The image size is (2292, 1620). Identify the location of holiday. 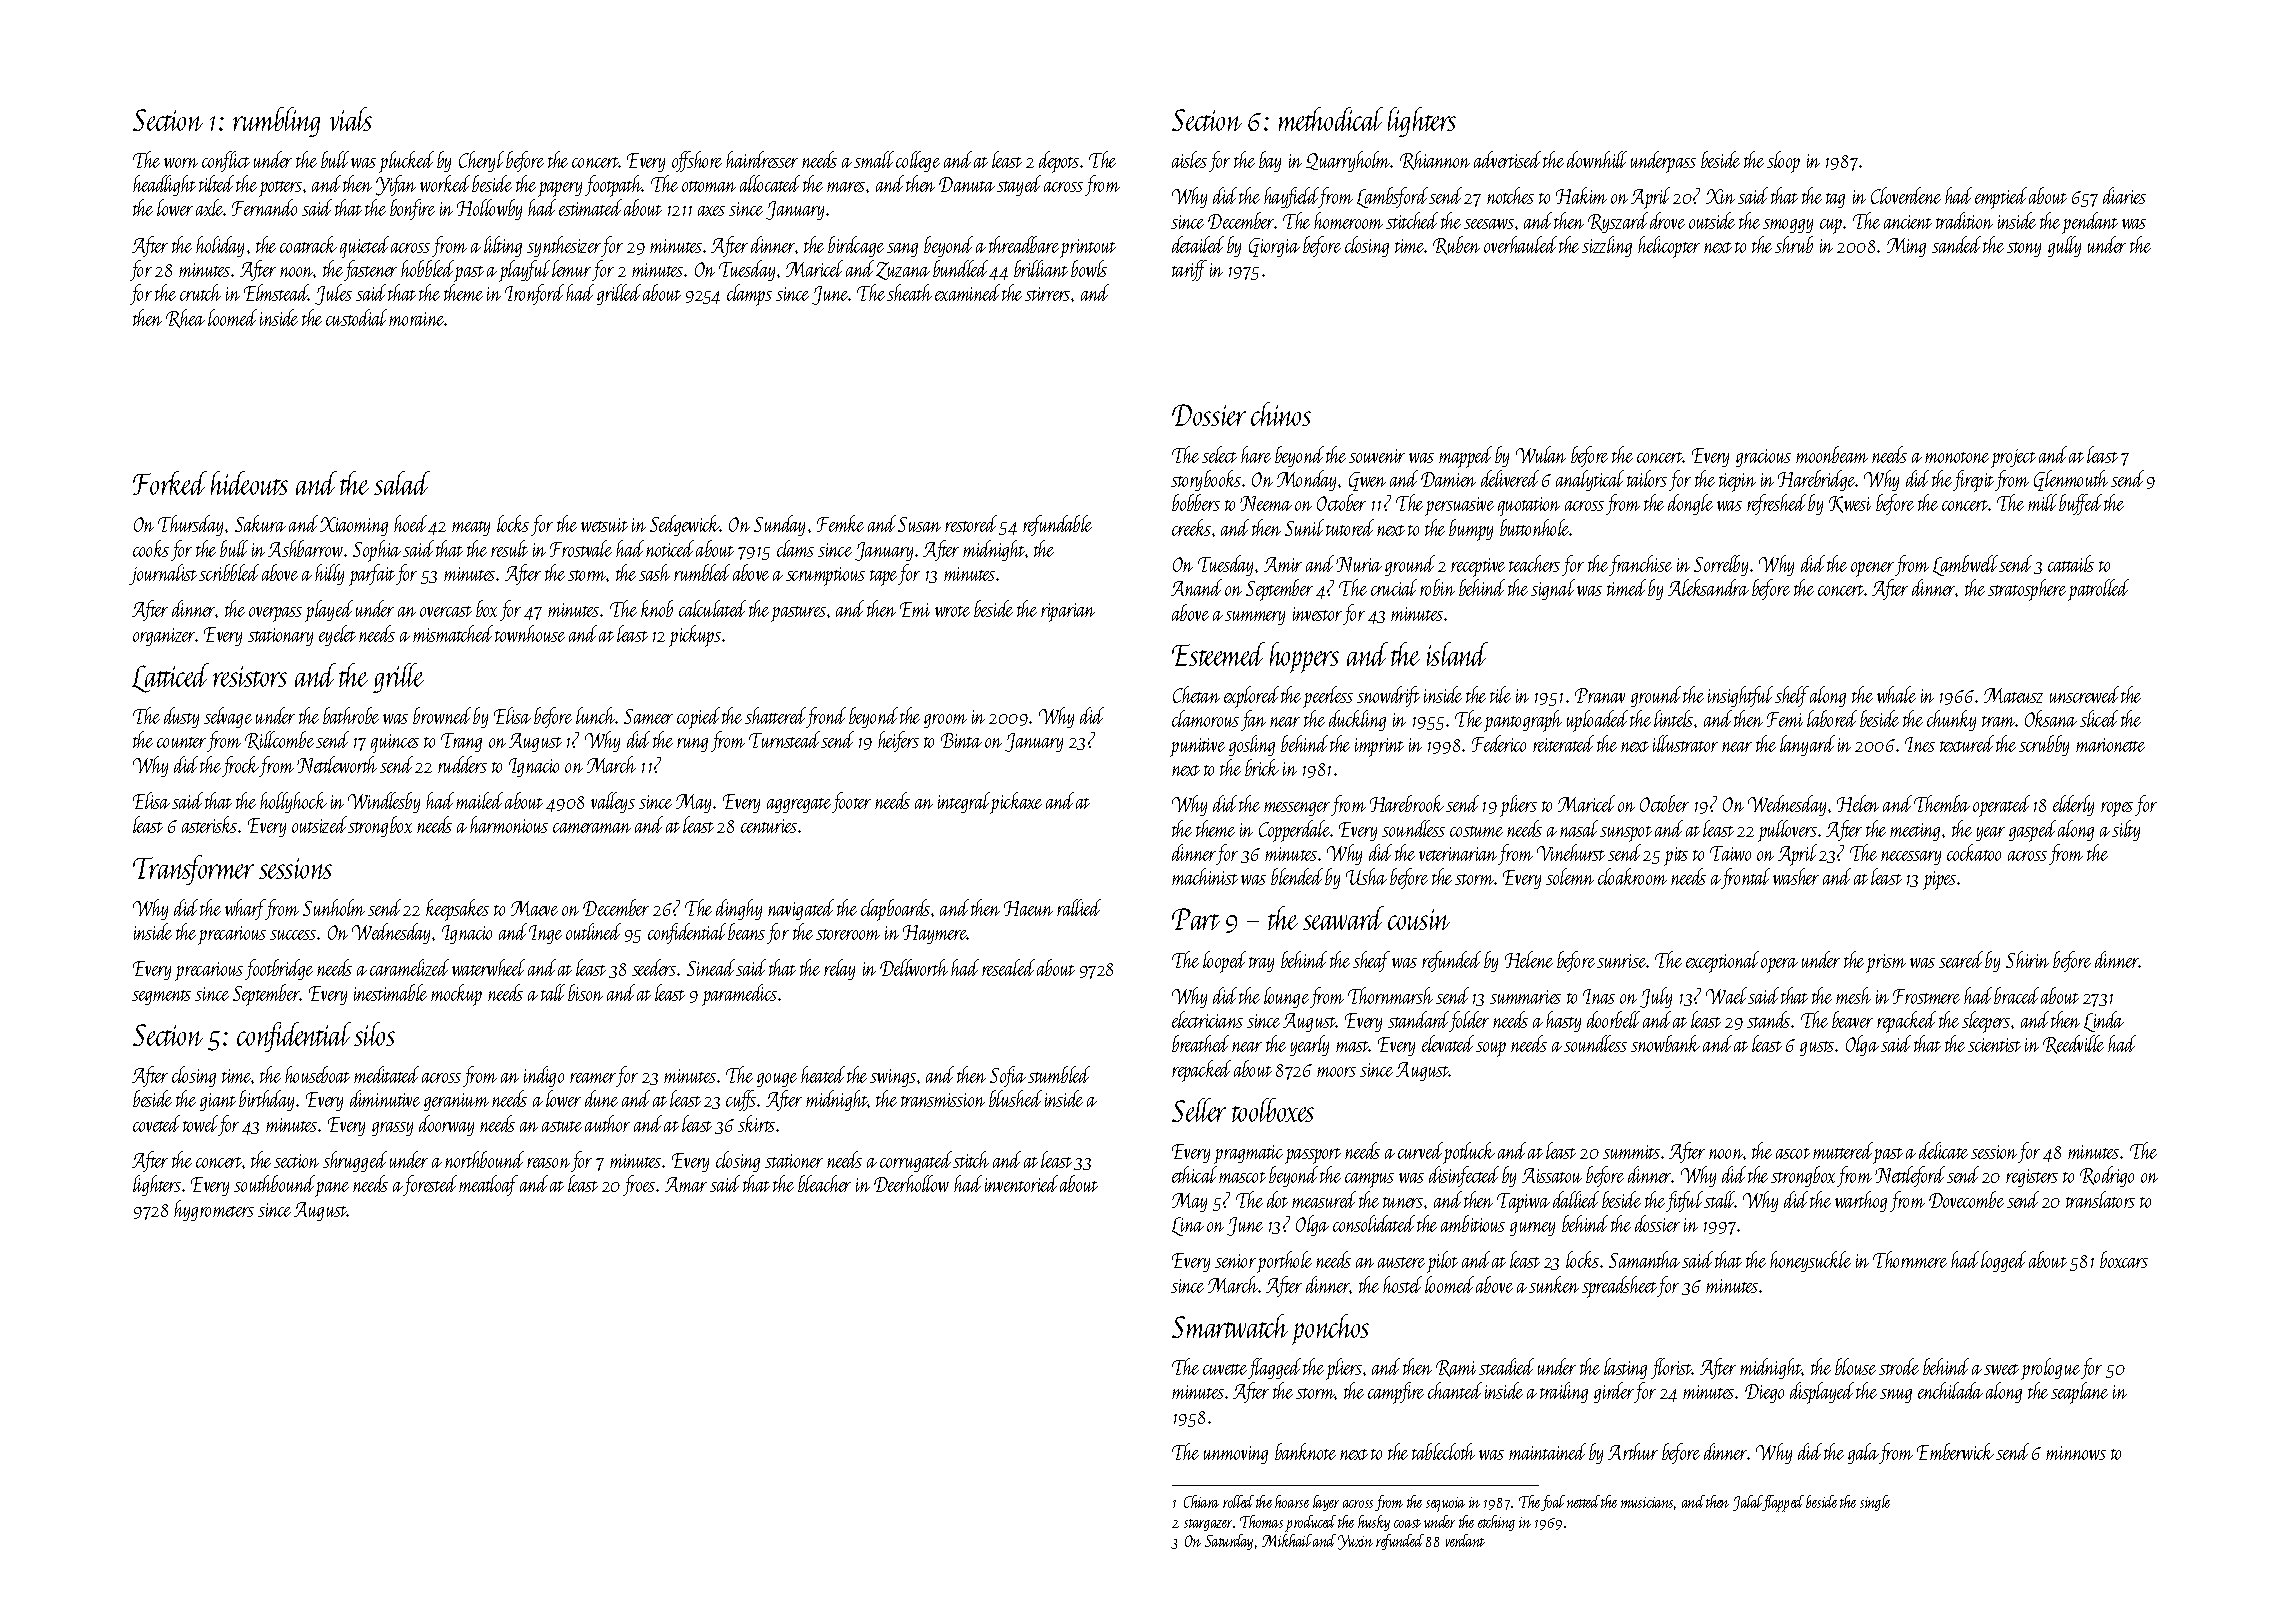
(220, 246).
